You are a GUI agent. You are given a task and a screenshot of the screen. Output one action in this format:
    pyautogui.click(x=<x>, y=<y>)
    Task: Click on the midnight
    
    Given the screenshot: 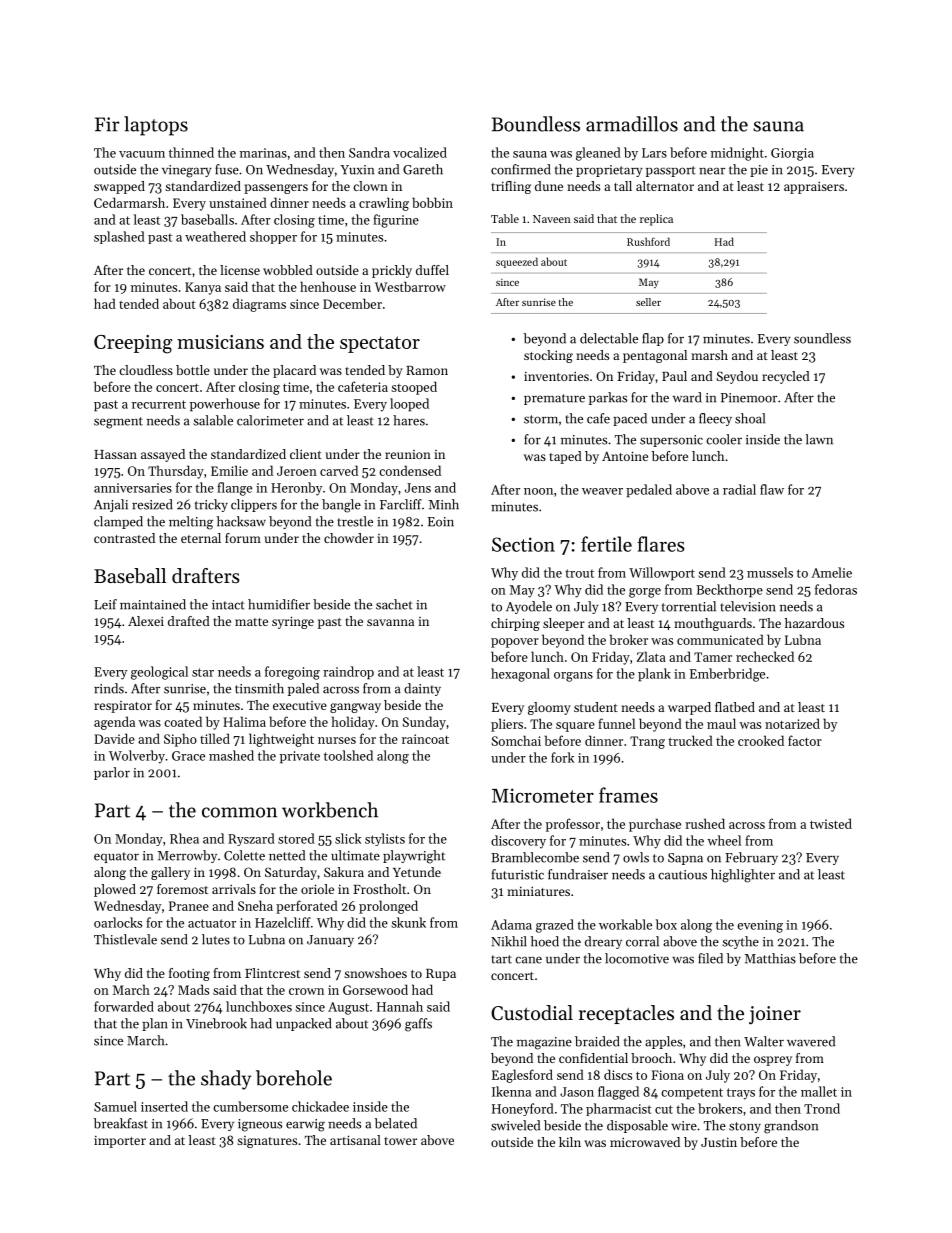 What is the action you would take?
    pyautogui.click(x=737, y=154)
